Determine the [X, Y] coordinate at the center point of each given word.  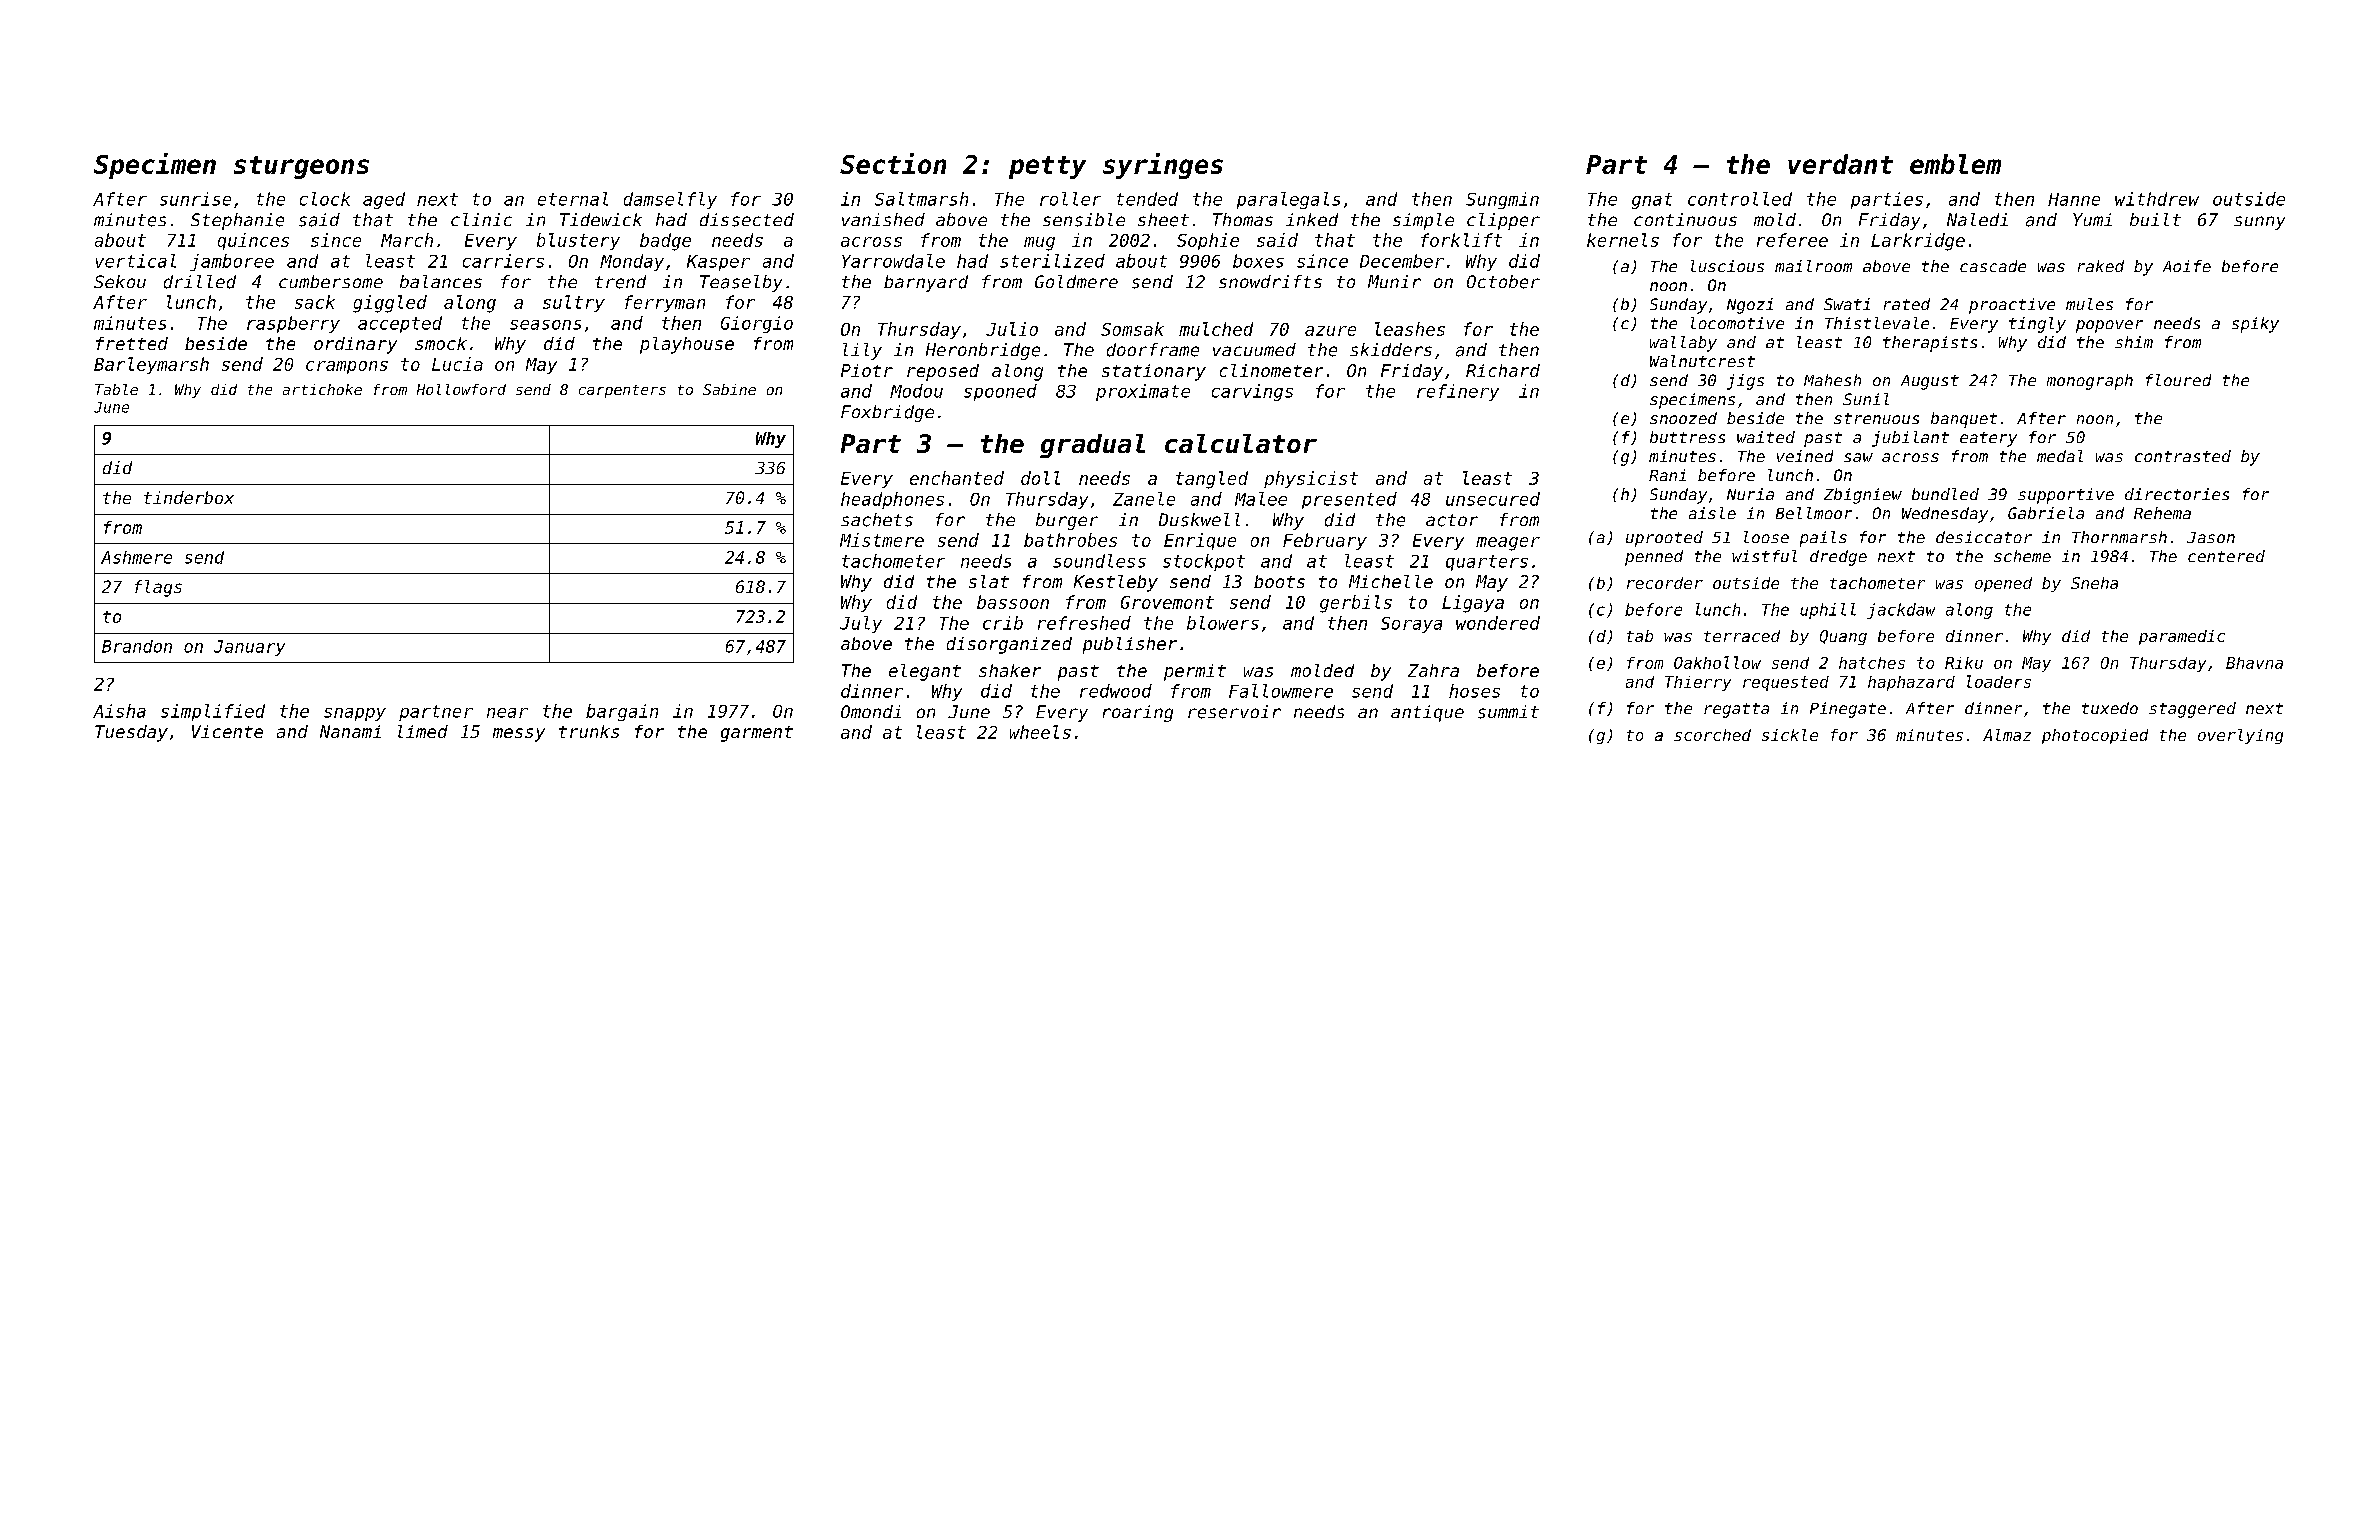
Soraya [1411, 625]
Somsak [1132, 329]
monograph [2090, 382]
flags [158, 588]
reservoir [1234, 712]
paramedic [2182, 637]
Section [893, 163]
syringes [1163, 166]
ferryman [665, 303]
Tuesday [131, 733]
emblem [1955, 164]
